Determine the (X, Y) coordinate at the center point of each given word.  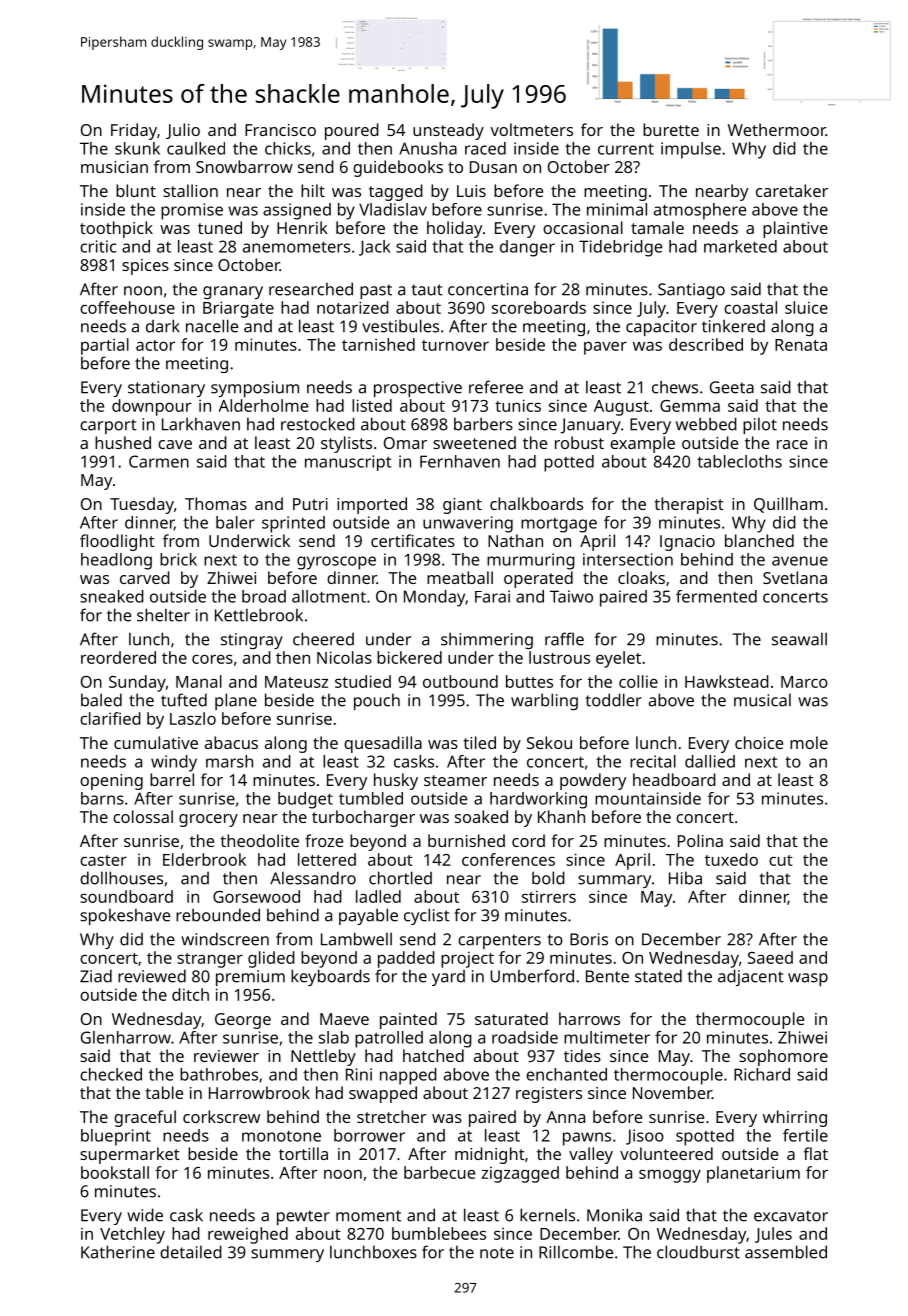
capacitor (661, 328)
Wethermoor (777, 129)
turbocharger (363, 818)
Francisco (280, 130)
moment (368, 1216)
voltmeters (531, 129)
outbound (460, 681)
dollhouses (121, 878)
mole (809, 742)
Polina (700, 840)
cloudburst (698, 1252)
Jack (374, 248)
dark (163, 326)
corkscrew (221, 1116)
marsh (229, 761)
